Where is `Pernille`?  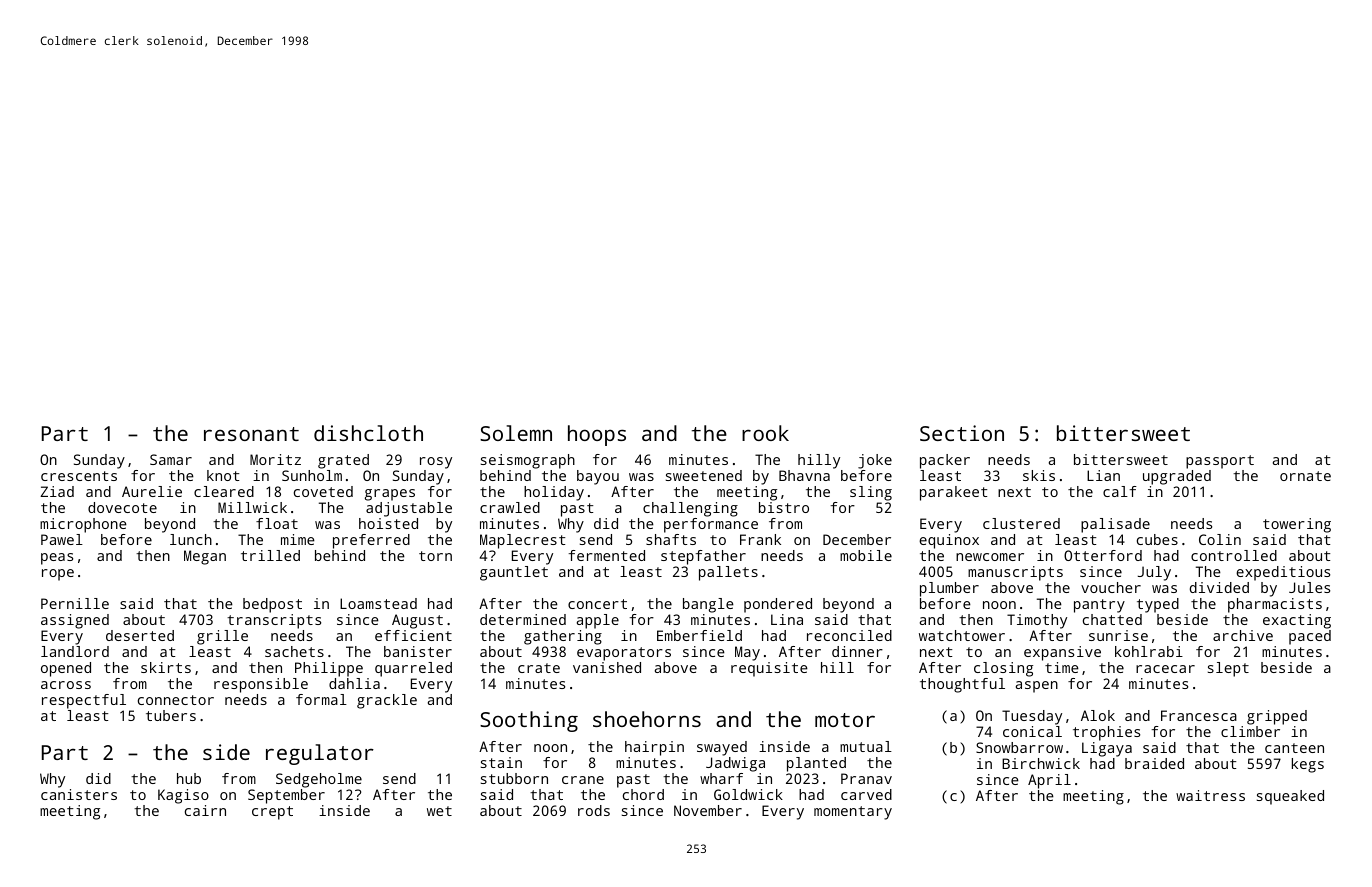
Pernille is located at coordinates (75, 603).
